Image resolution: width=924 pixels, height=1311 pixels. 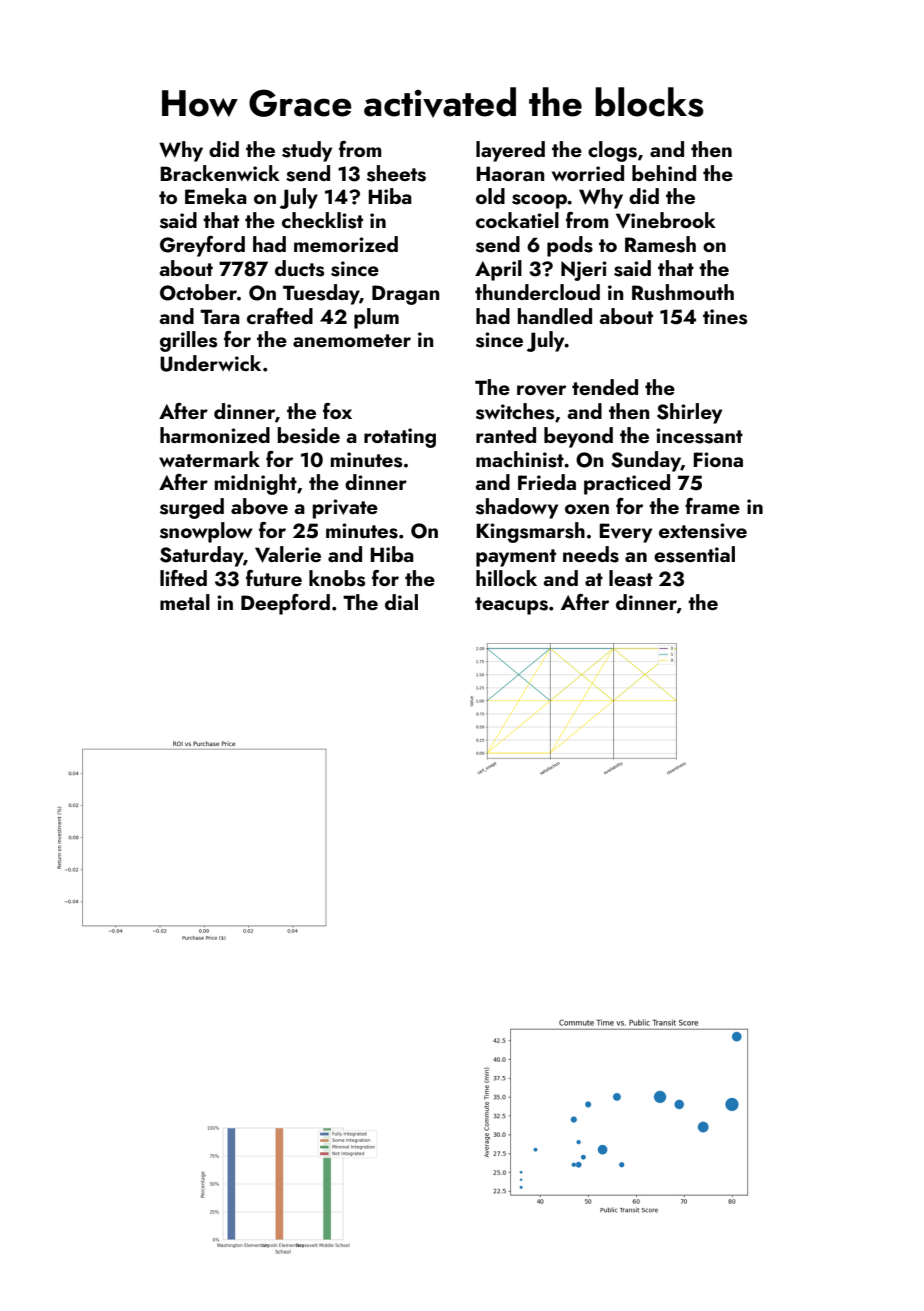 What do you see at coordinates (185, 602) in the page?
I see `metal` at bounding box center [185, 602].
